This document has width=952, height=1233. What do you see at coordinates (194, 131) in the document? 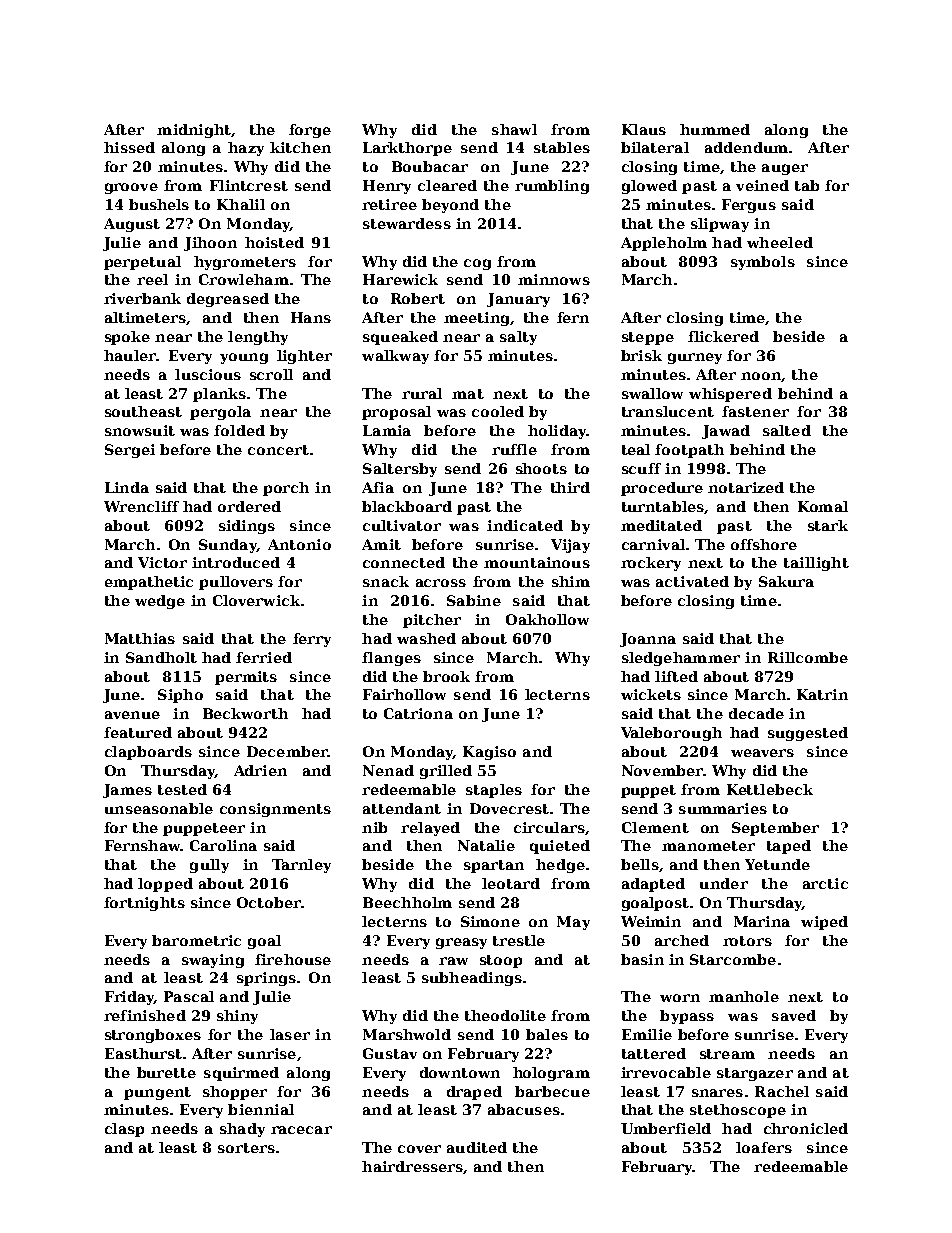
I see `midnight` at bounding box center [194, 131].
